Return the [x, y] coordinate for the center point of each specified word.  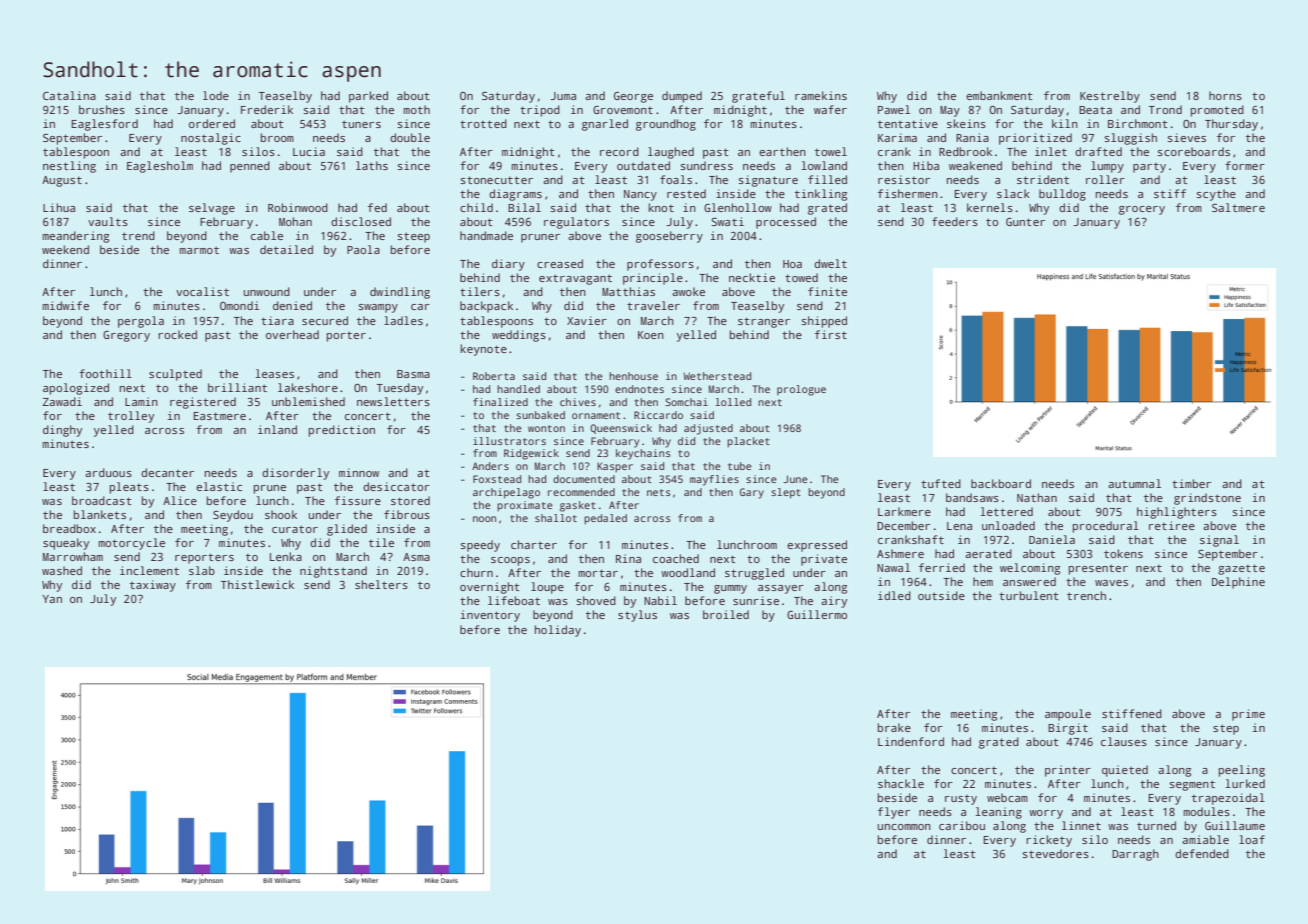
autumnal [1134, 483]
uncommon [904, 827]
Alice [180, 500]
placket [748, 442]
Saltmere [1238, 207]
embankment [999, 95]
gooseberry [669, 237]
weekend [65, 249]
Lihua [59, 207]
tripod [540, 111]
